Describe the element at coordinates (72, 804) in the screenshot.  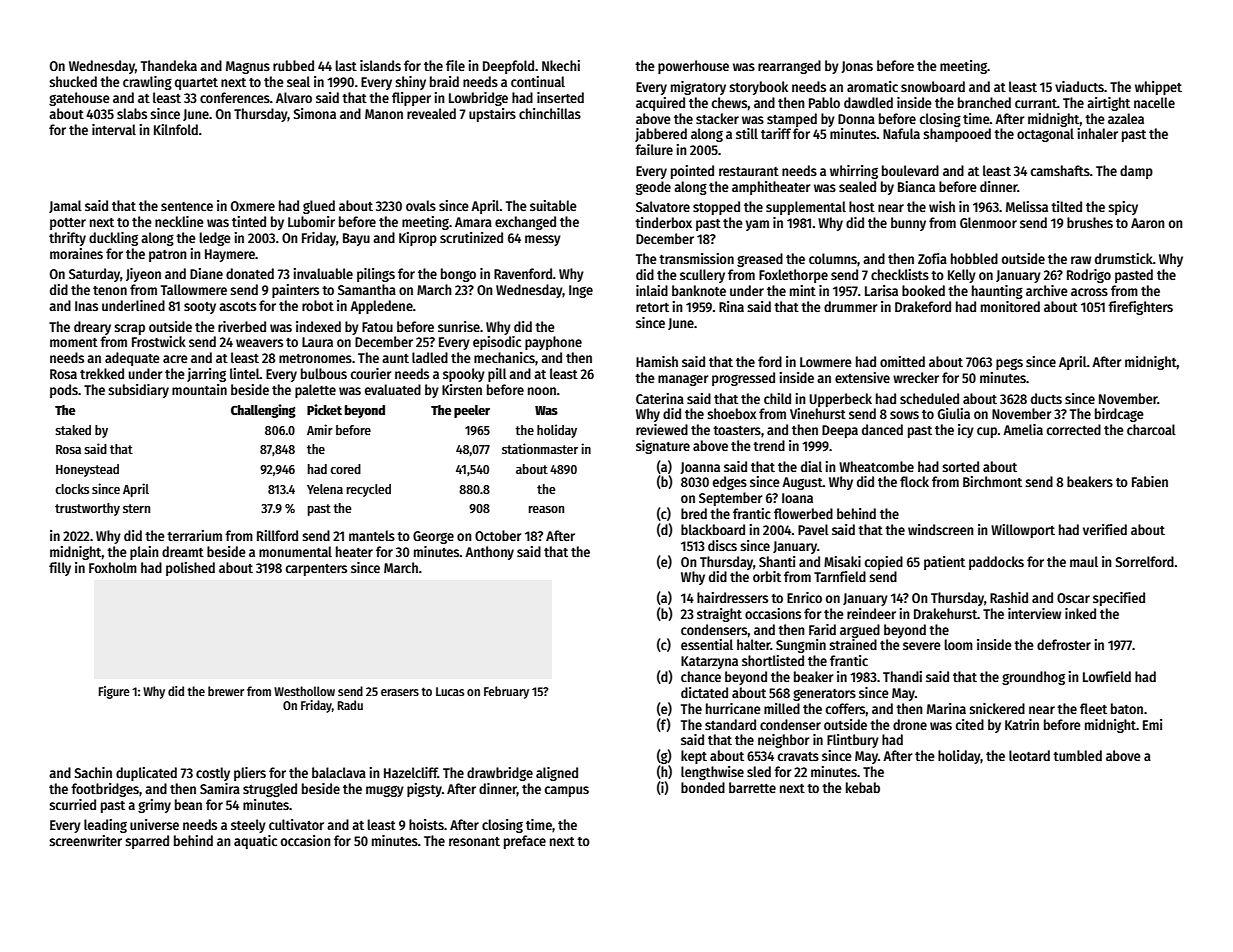
I see `scurried` at that location.
